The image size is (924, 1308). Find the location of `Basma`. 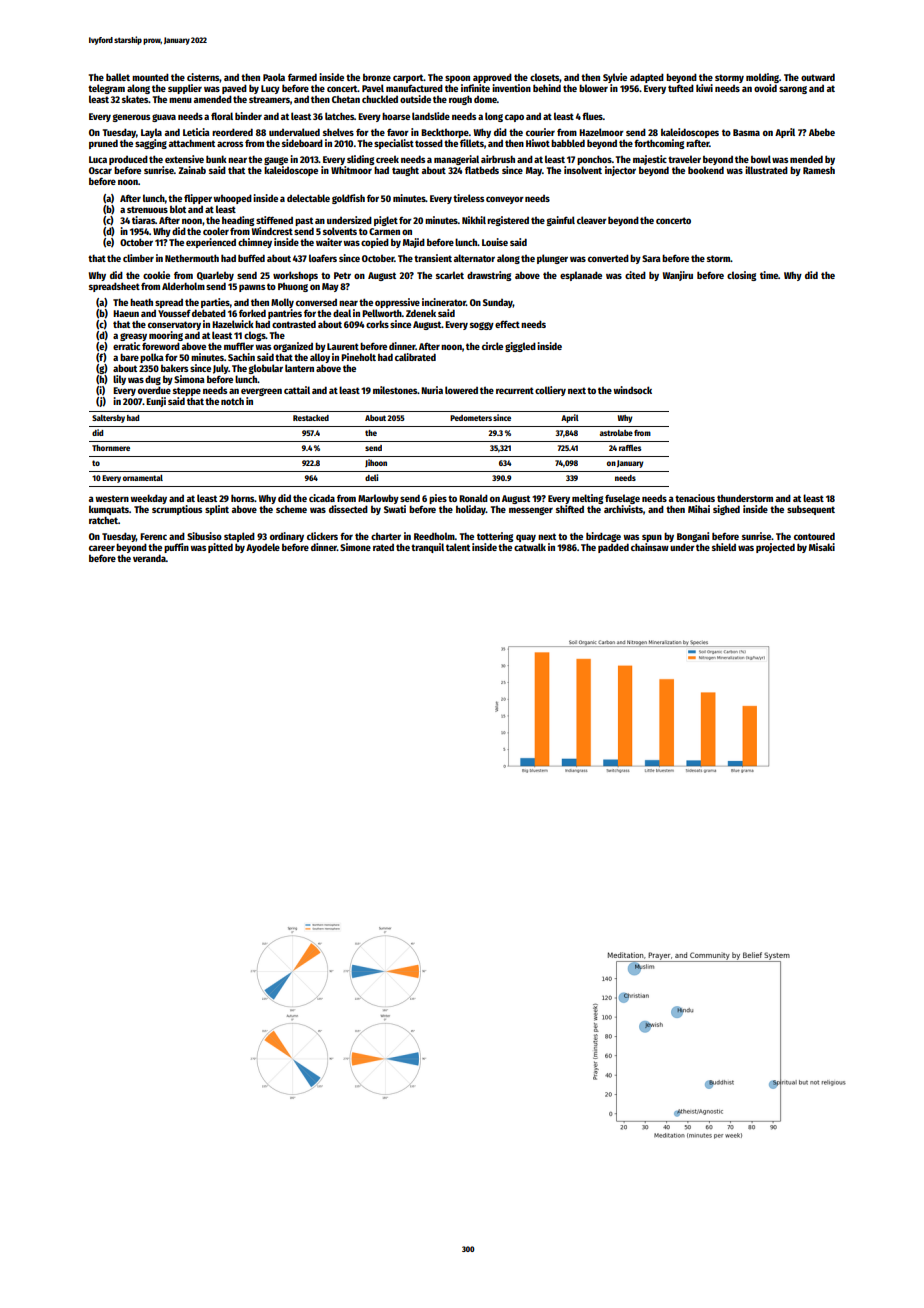

Basma is located at coordinates (746, 132).
